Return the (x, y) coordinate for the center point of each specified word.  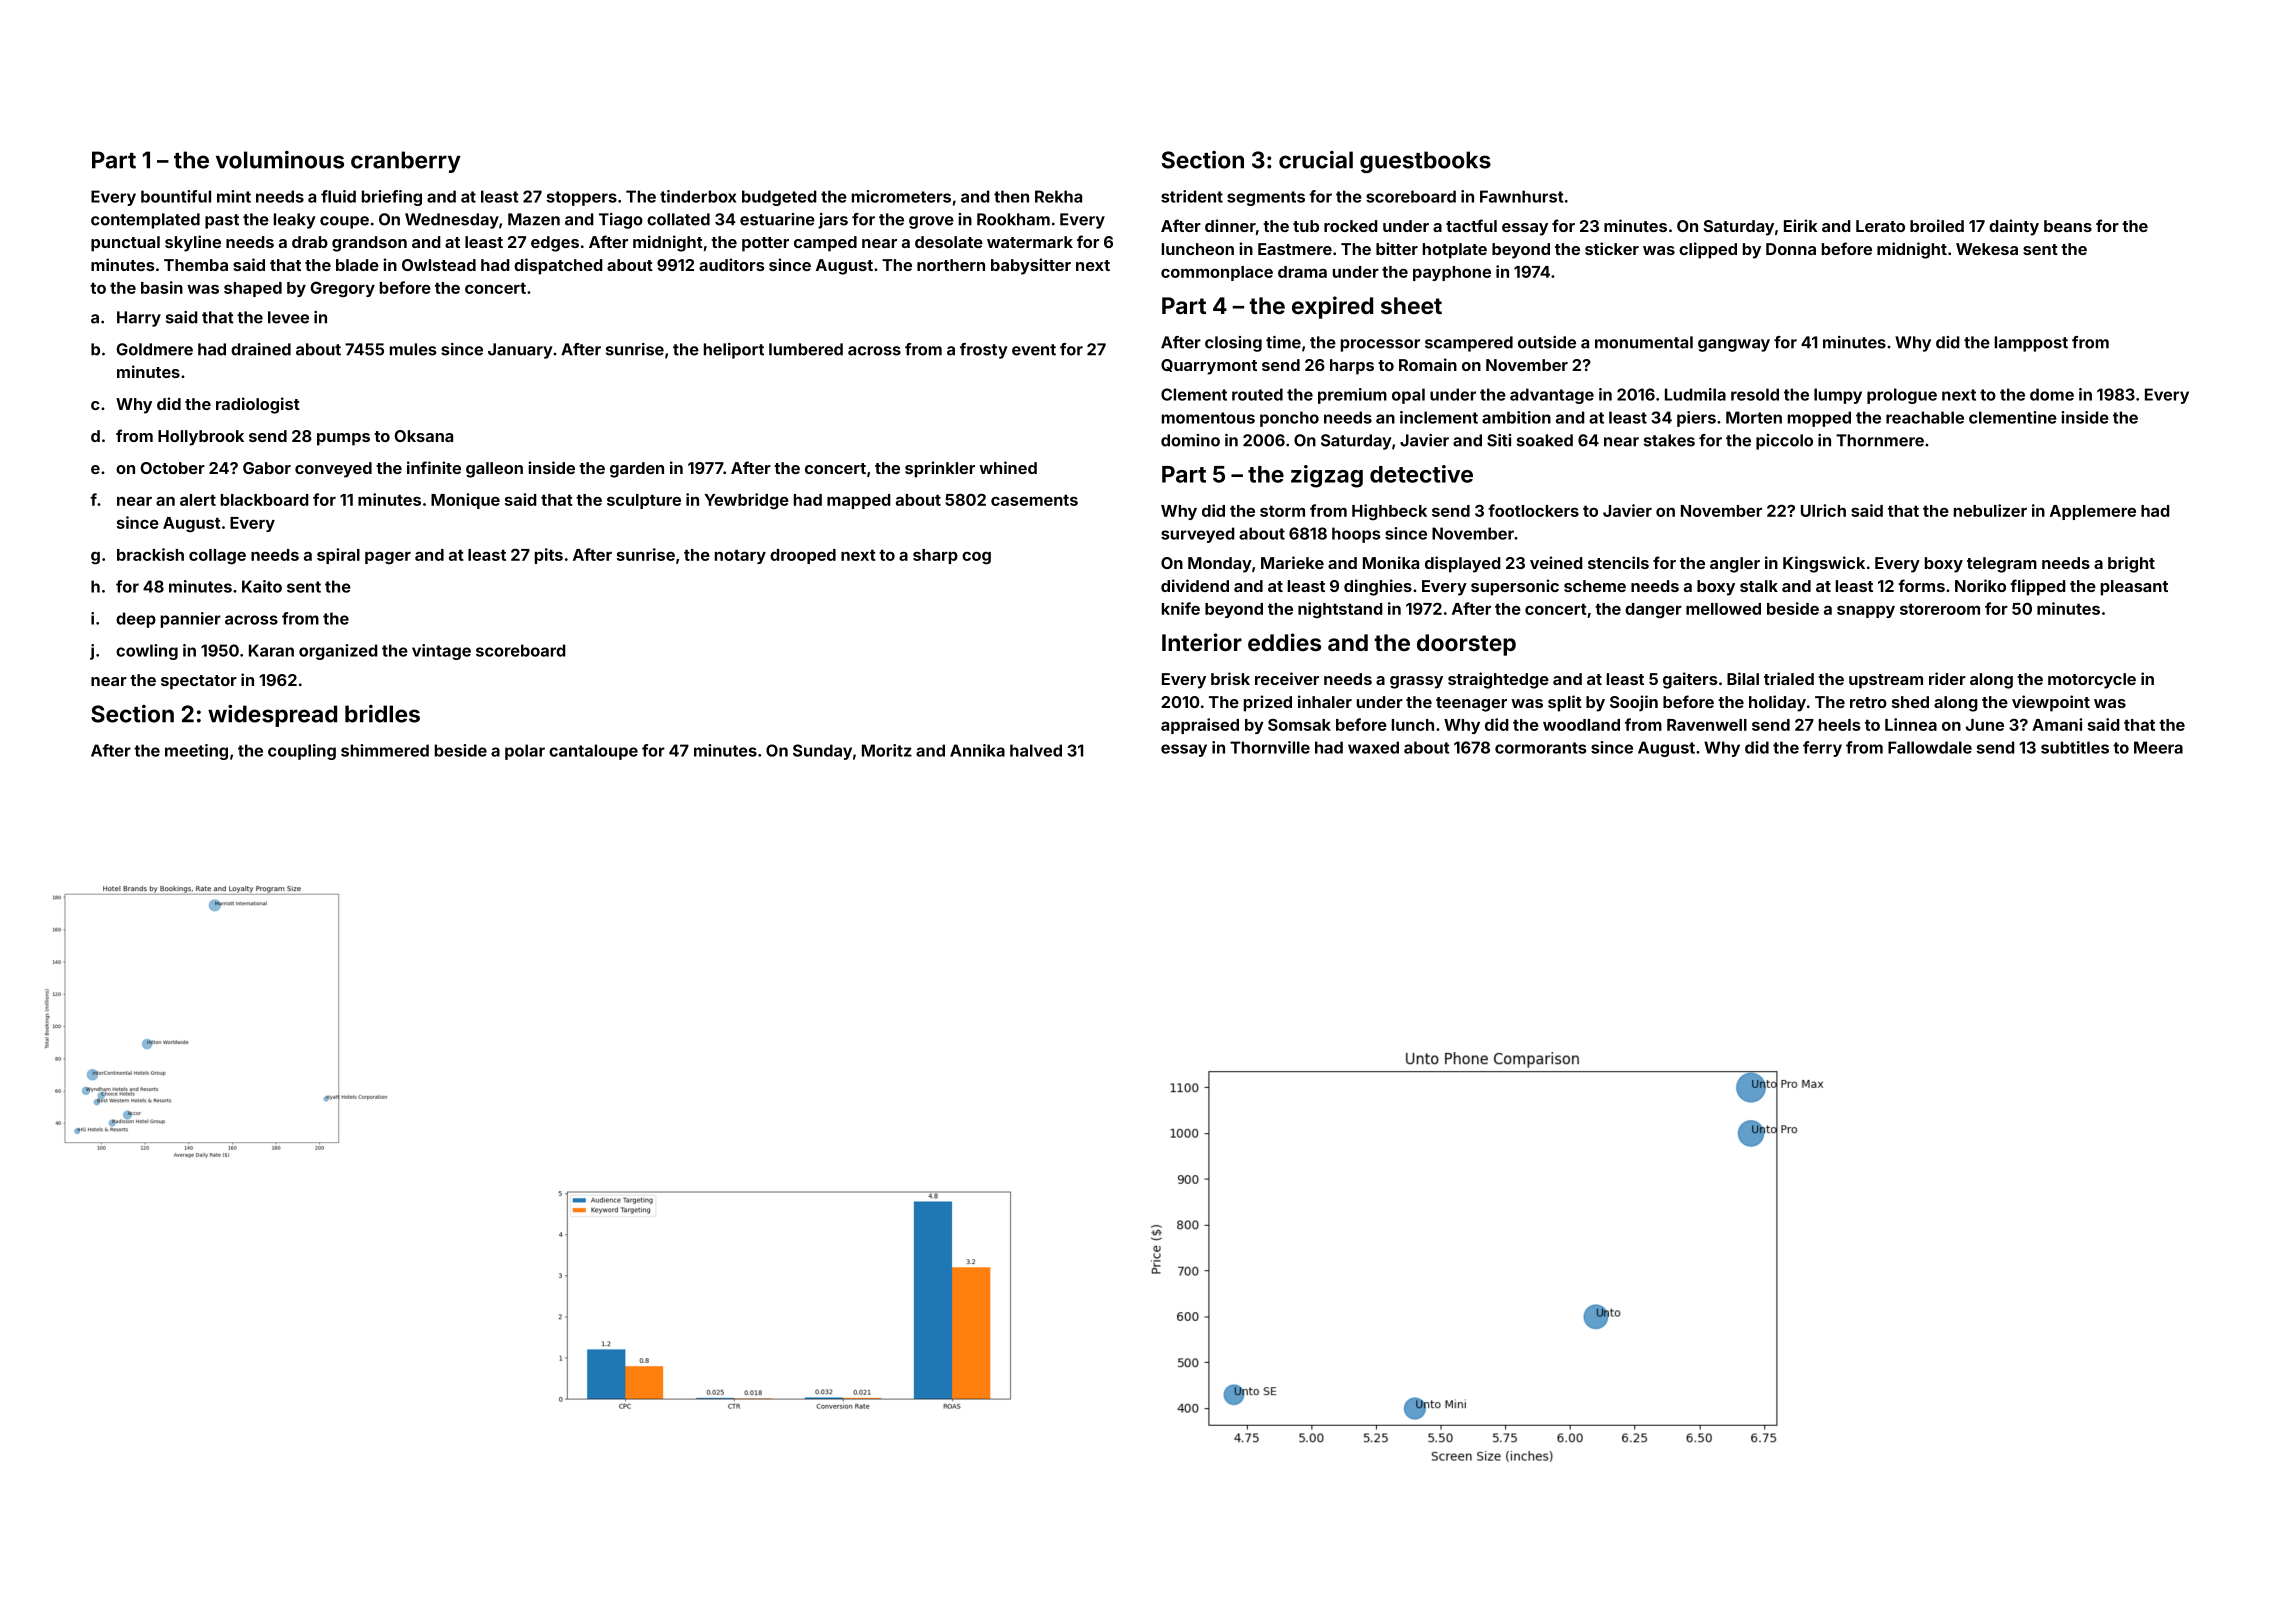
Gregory (343, 289)
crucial (1316, 160)
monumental (1644, 342)
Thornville (1270, 747)
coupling (302, 752)
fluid (338, 196)
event (1034, 350)
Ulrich (1823, 510)
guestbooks (1425, 162)
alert (198, 500)
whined (1008, 467)
